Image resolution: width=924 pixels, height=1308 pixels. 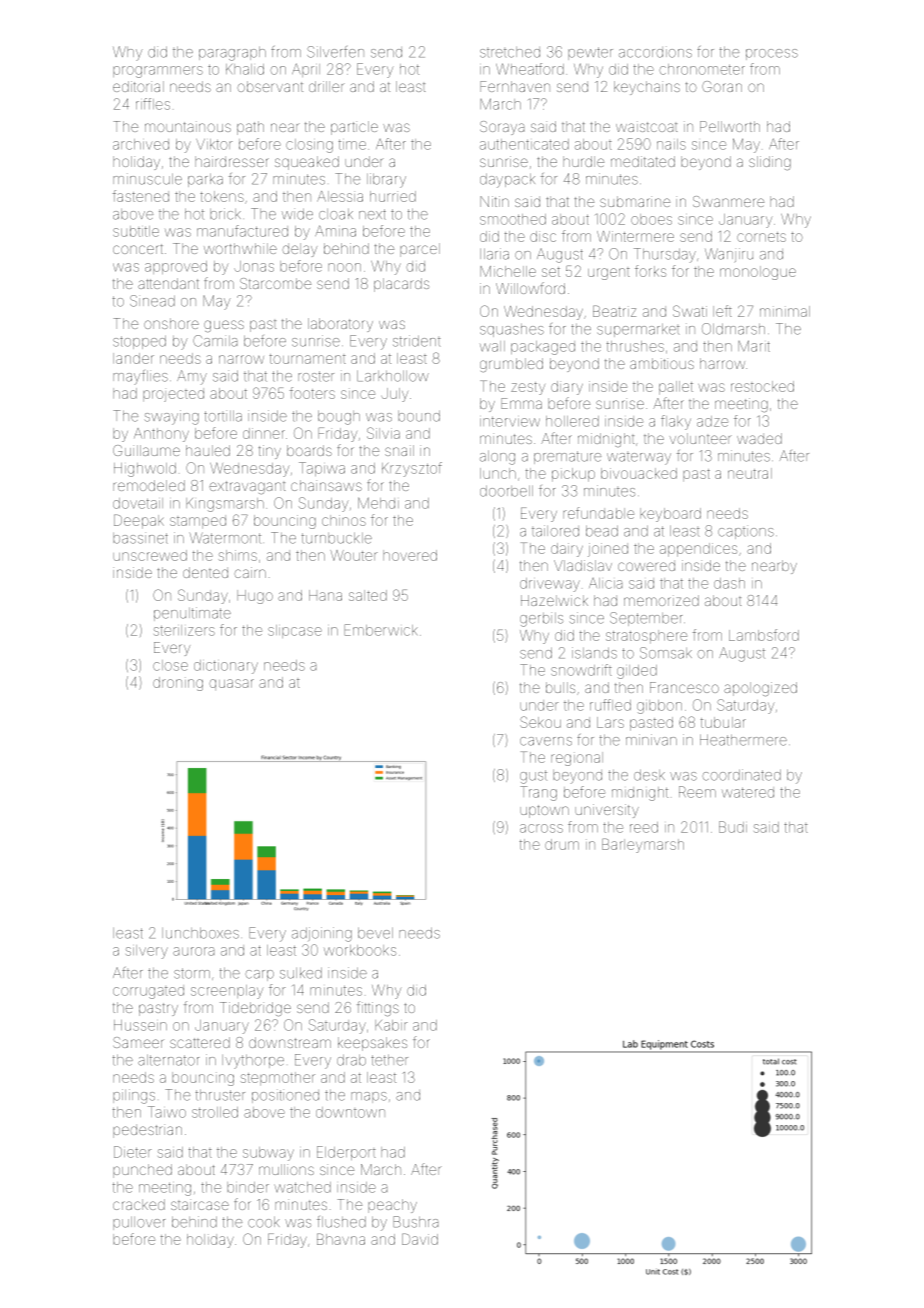 What do you see at coordinates (764, 635) in the document?
I see `Lambsford` at bounding box center [764, 635].
